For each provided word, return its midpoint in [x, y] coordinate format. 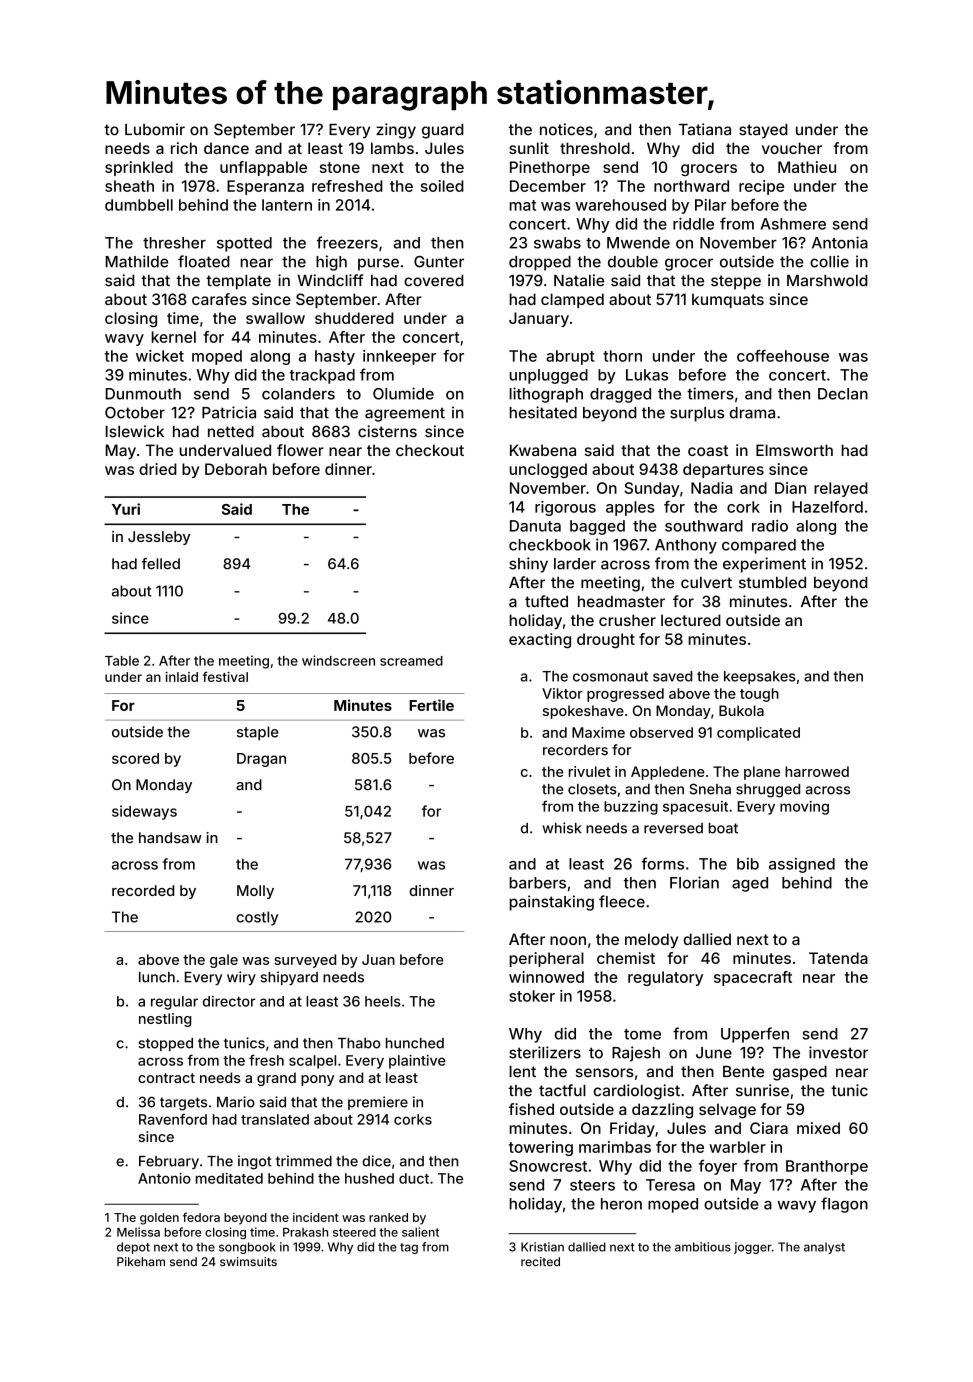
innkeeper [399, 357]
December [548, 186]
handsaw [170, 838]
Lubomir [155, 129]
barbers [537, 883]
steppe [736, 282]
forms [662, 863]
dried [158, 469]
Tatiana [705, 129]
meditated [229, 1178]
